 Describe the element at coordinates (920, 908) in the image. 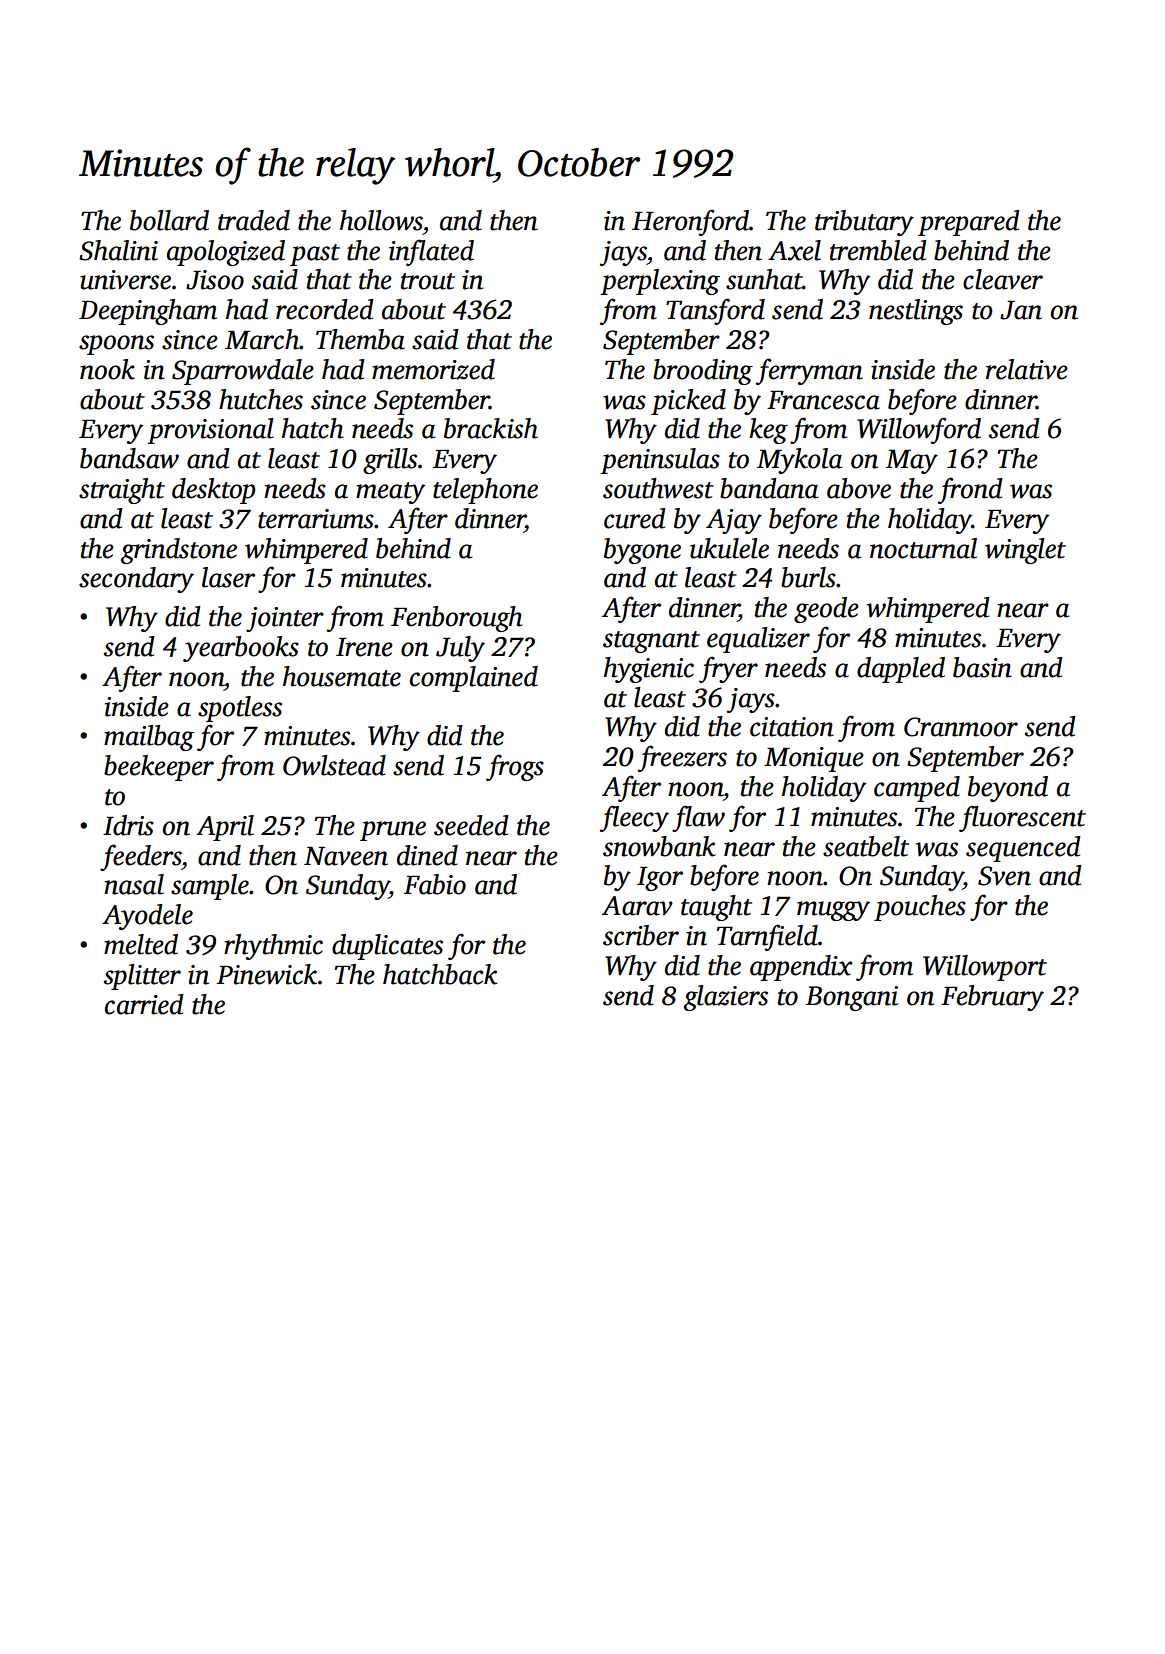

I see `pouches` at that location.
